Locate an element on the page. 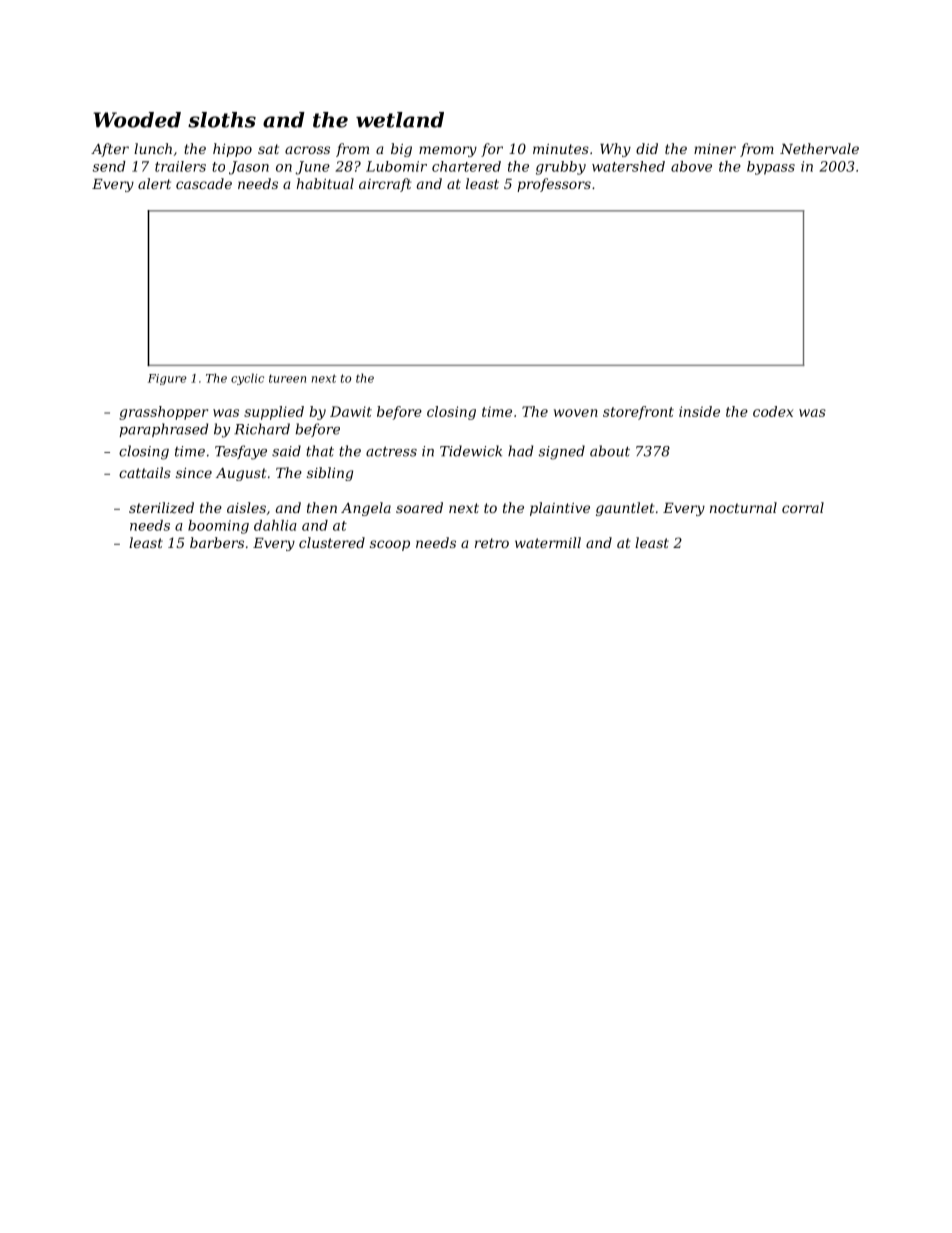 The height and width of the image is (1233, 952). alert is located at coordinates (154, 183).
